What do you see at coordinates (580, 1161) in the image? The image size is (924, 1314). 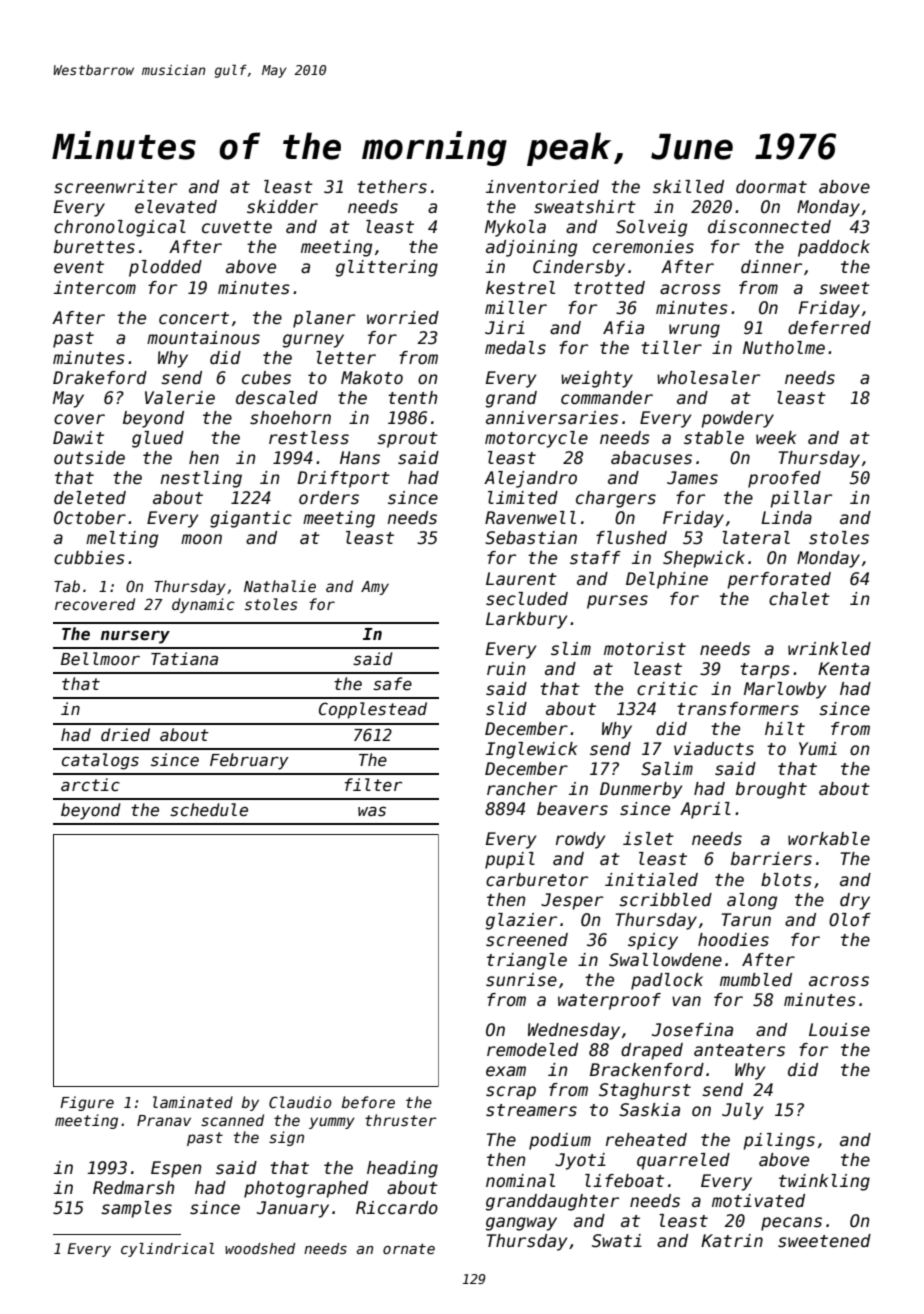 I see `Jyoti` at bounding box center [580, 1161].
